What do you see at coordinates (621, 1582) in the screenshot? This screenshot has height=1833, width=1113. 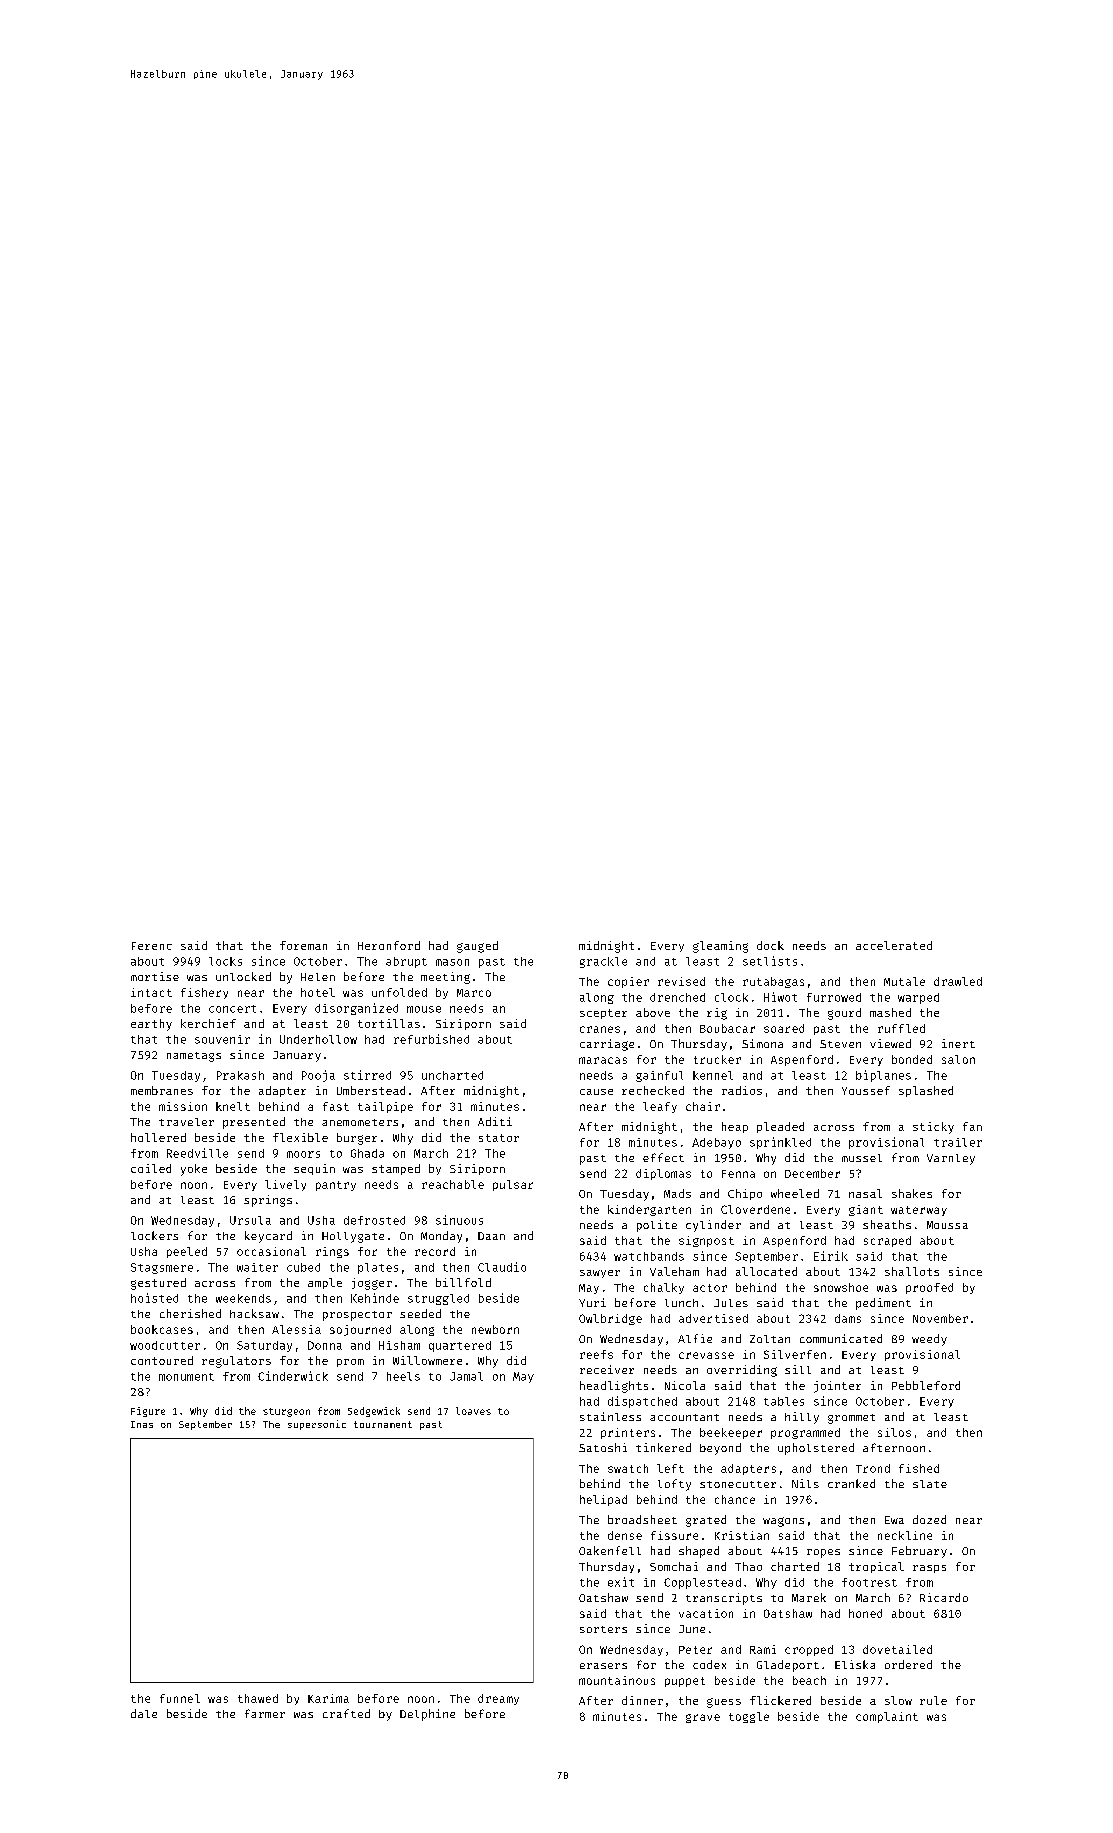 I see `exit` at bounding box center [621, 1582].
